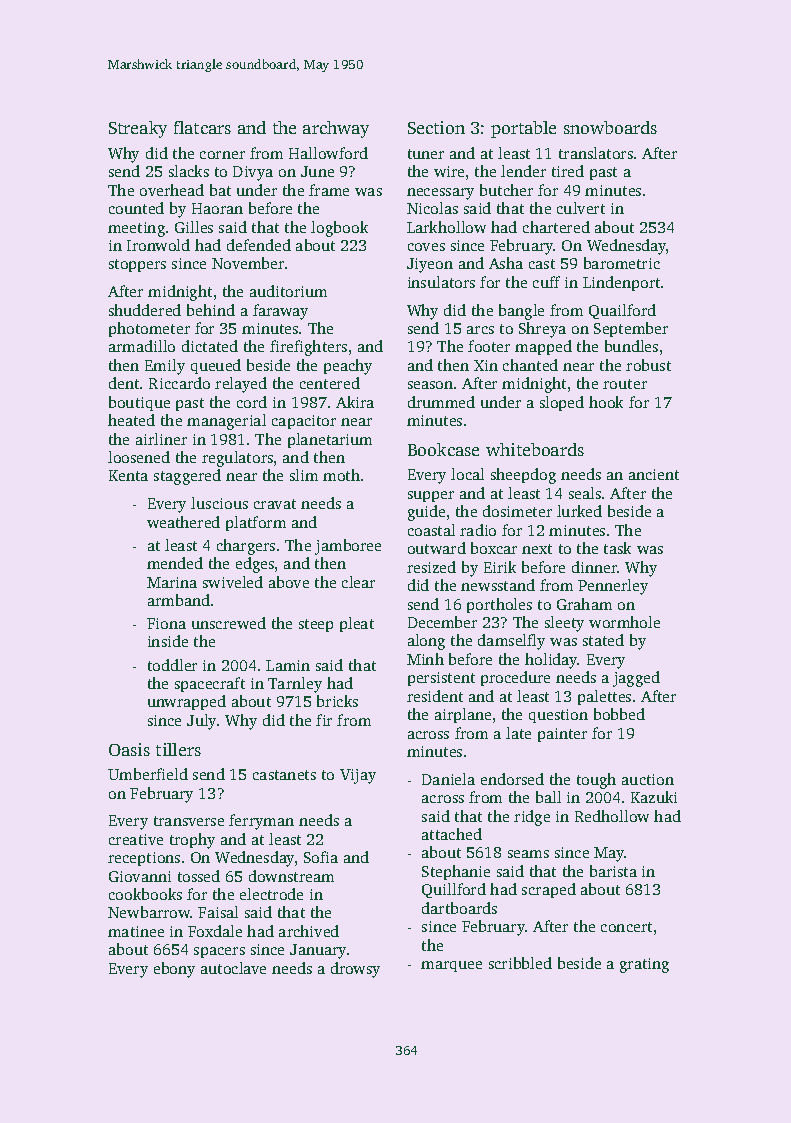 The width and height of the image is (791, 1123). I want to click on Quailford, so click(622, 311).
